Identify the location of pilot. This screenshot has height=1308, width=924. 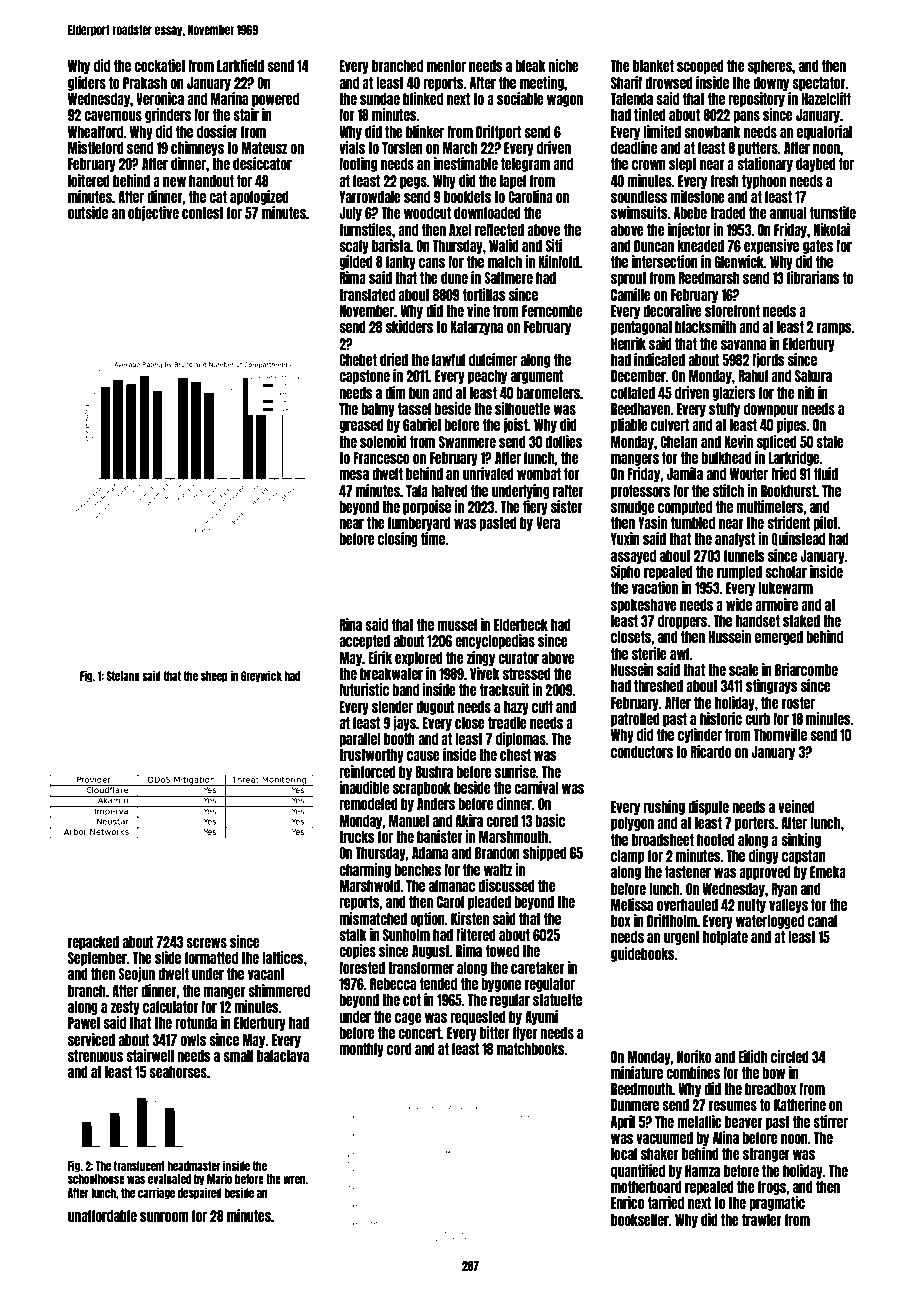
(825, 523).
